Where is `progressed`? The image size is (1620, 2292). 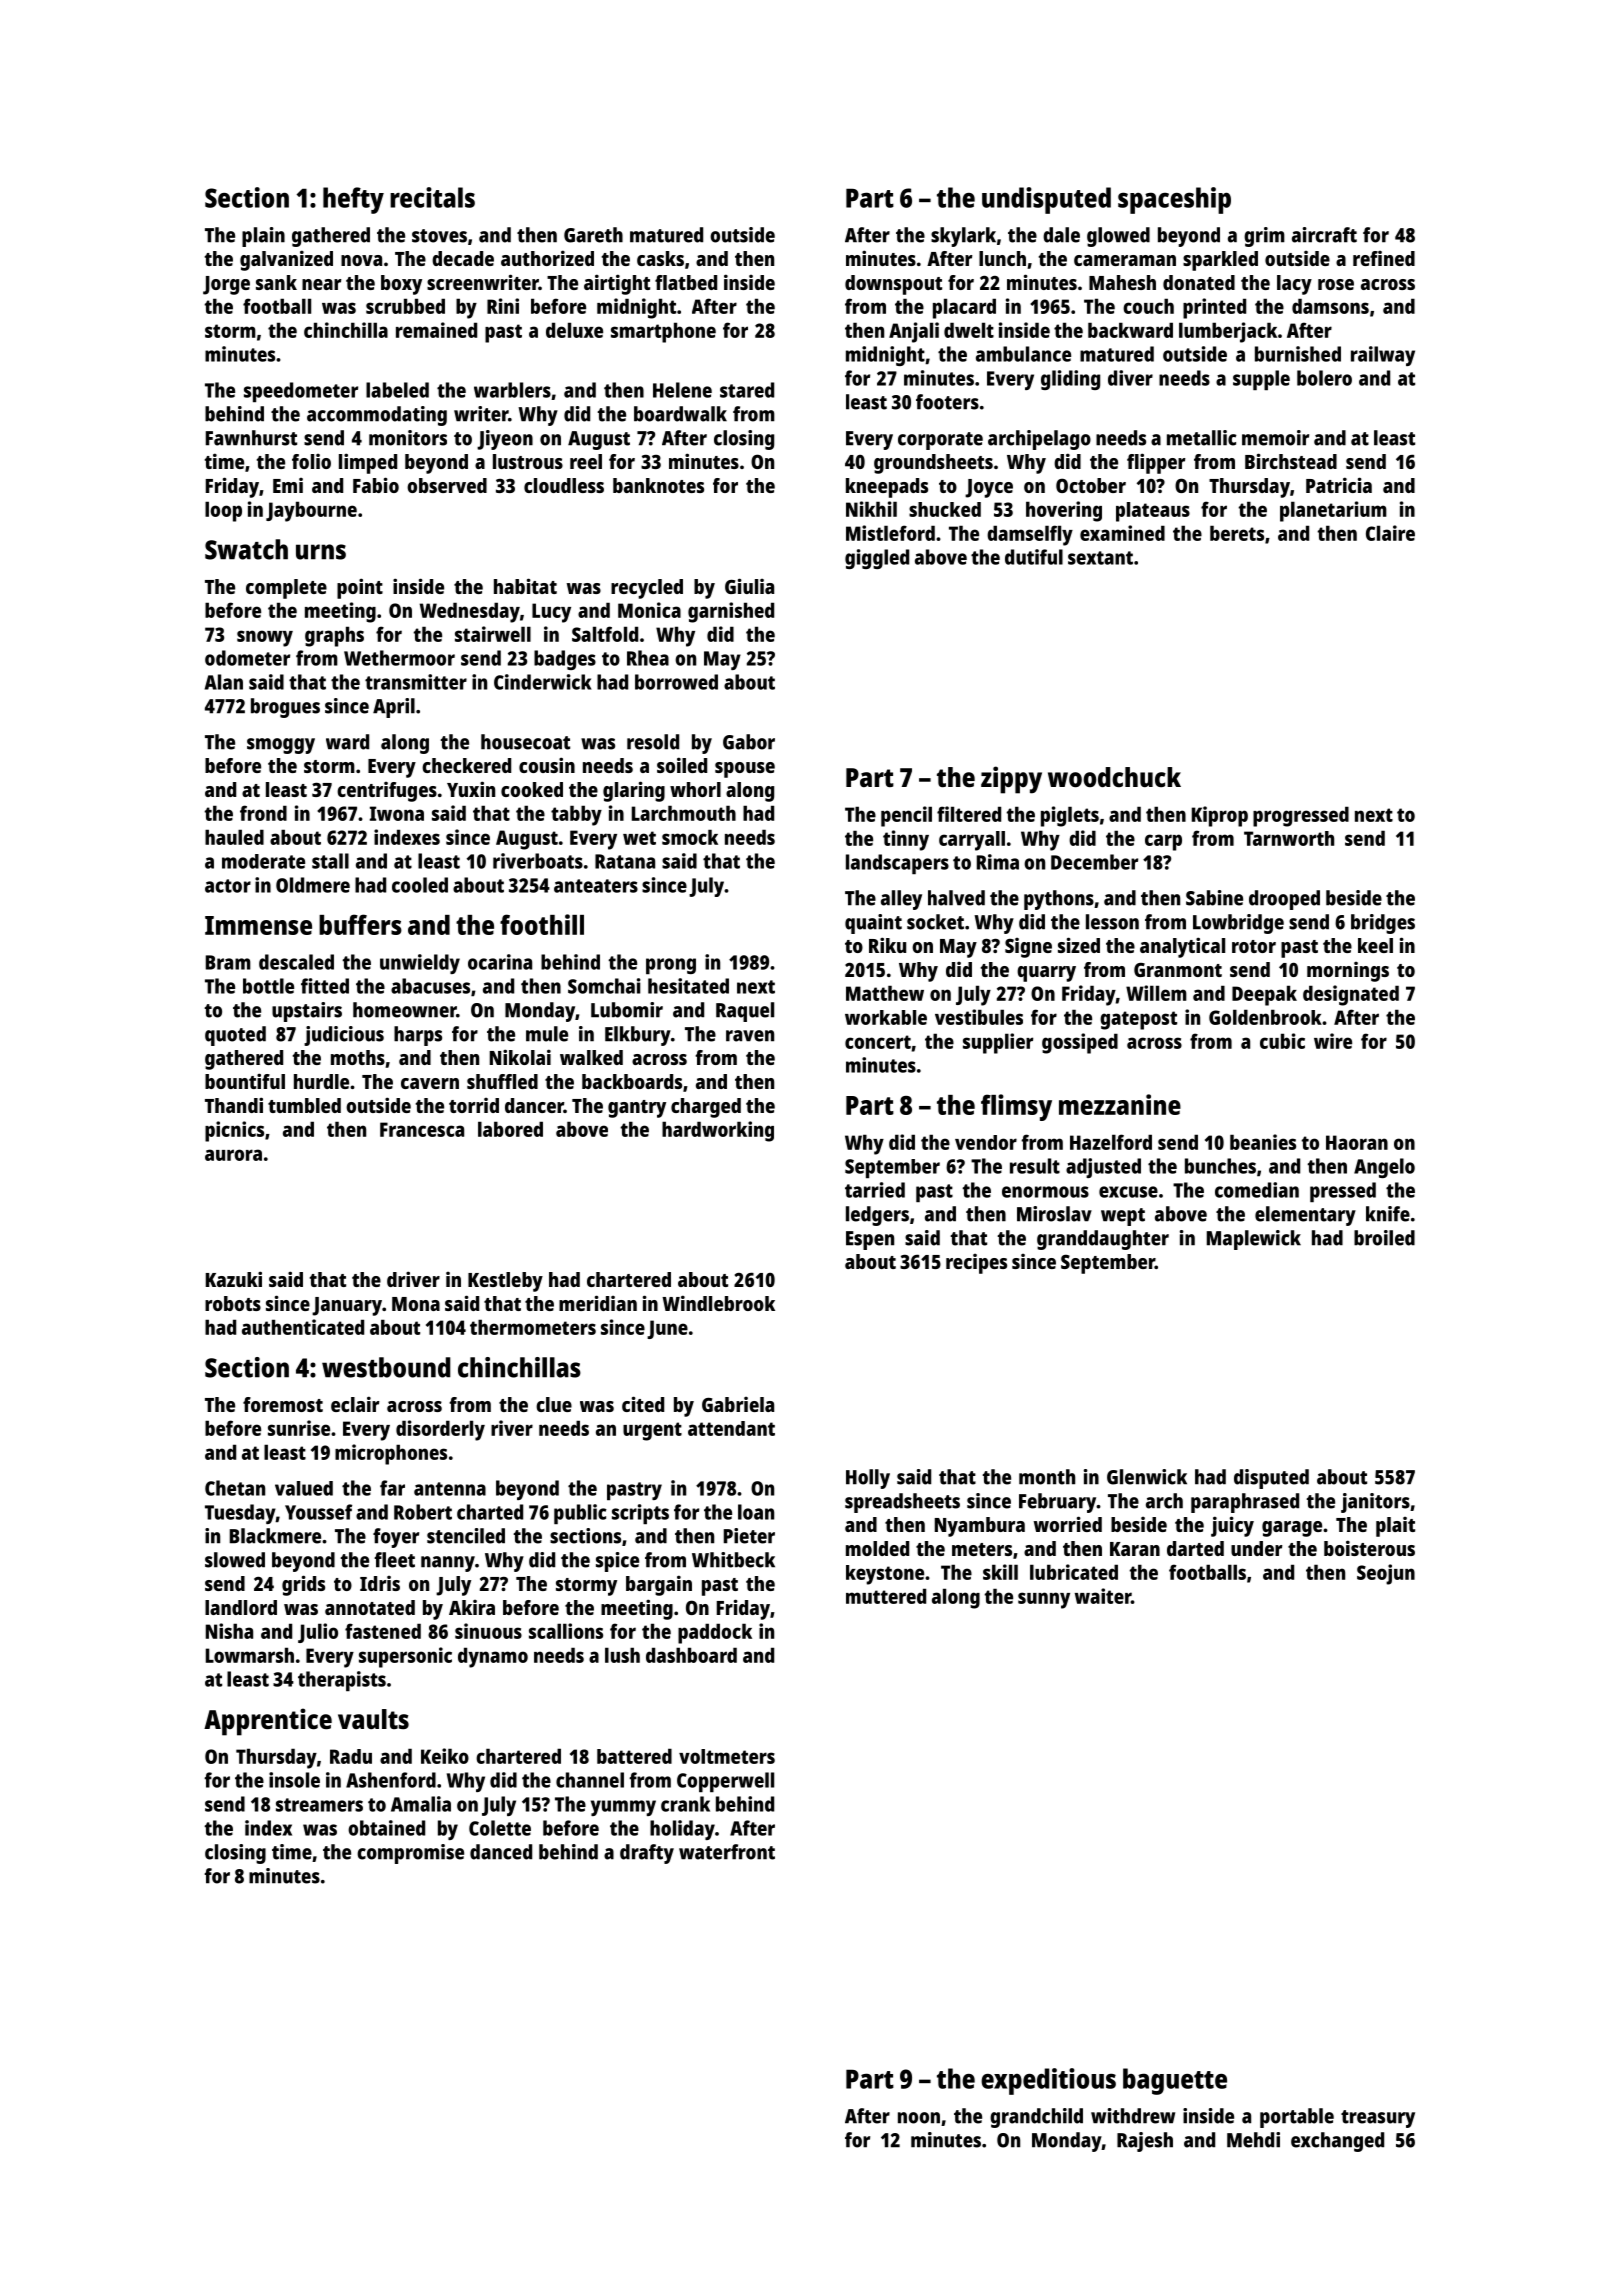 progressed is located at coordinates (1301, 816).
